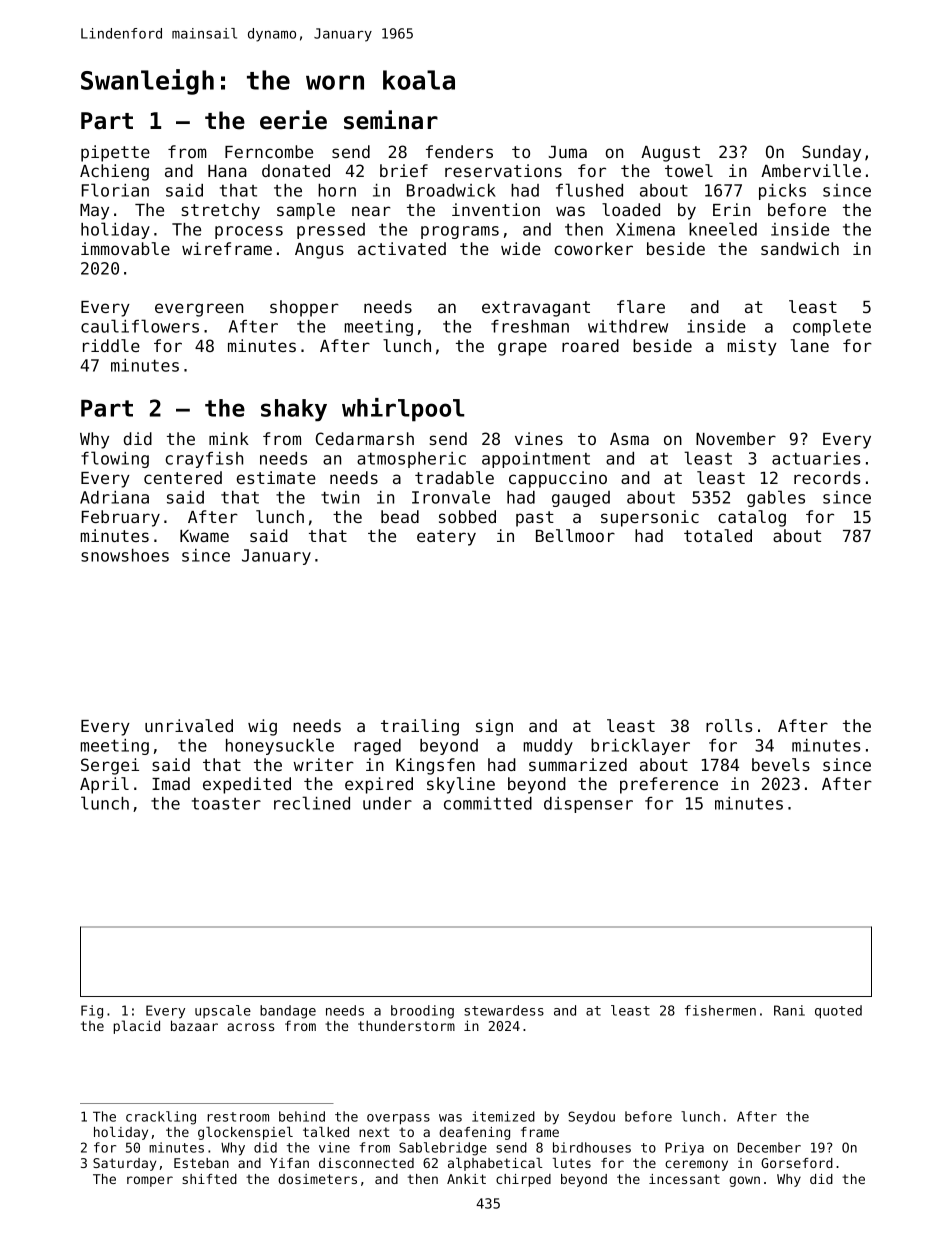 This screenshot has height=1233, width=952. What do you see at coordinates (744, 1181) in the screenshot?
I see `gown` at bounding box center [744, 1181].
